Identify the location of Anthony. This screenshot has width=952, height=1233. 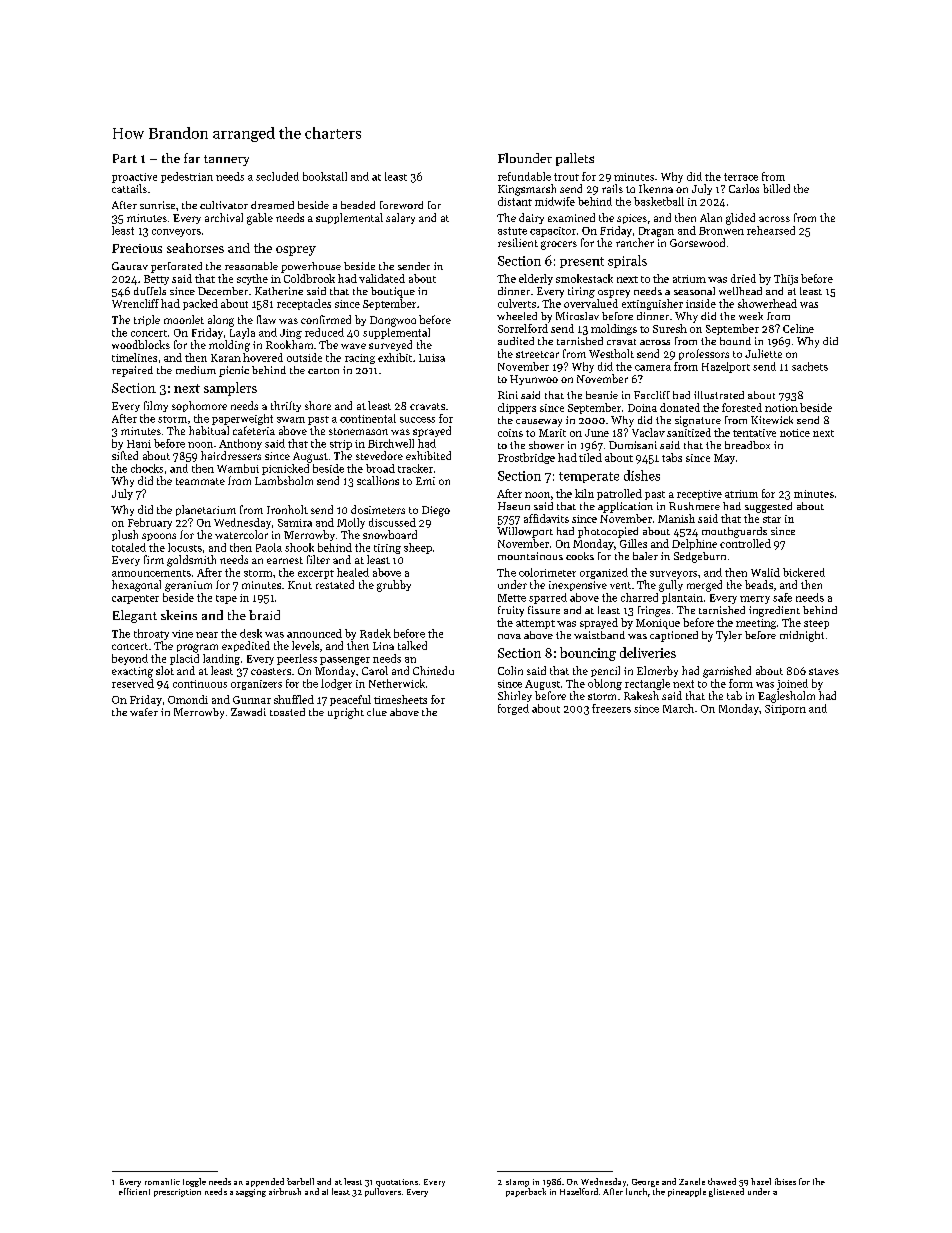
(240, 444).
